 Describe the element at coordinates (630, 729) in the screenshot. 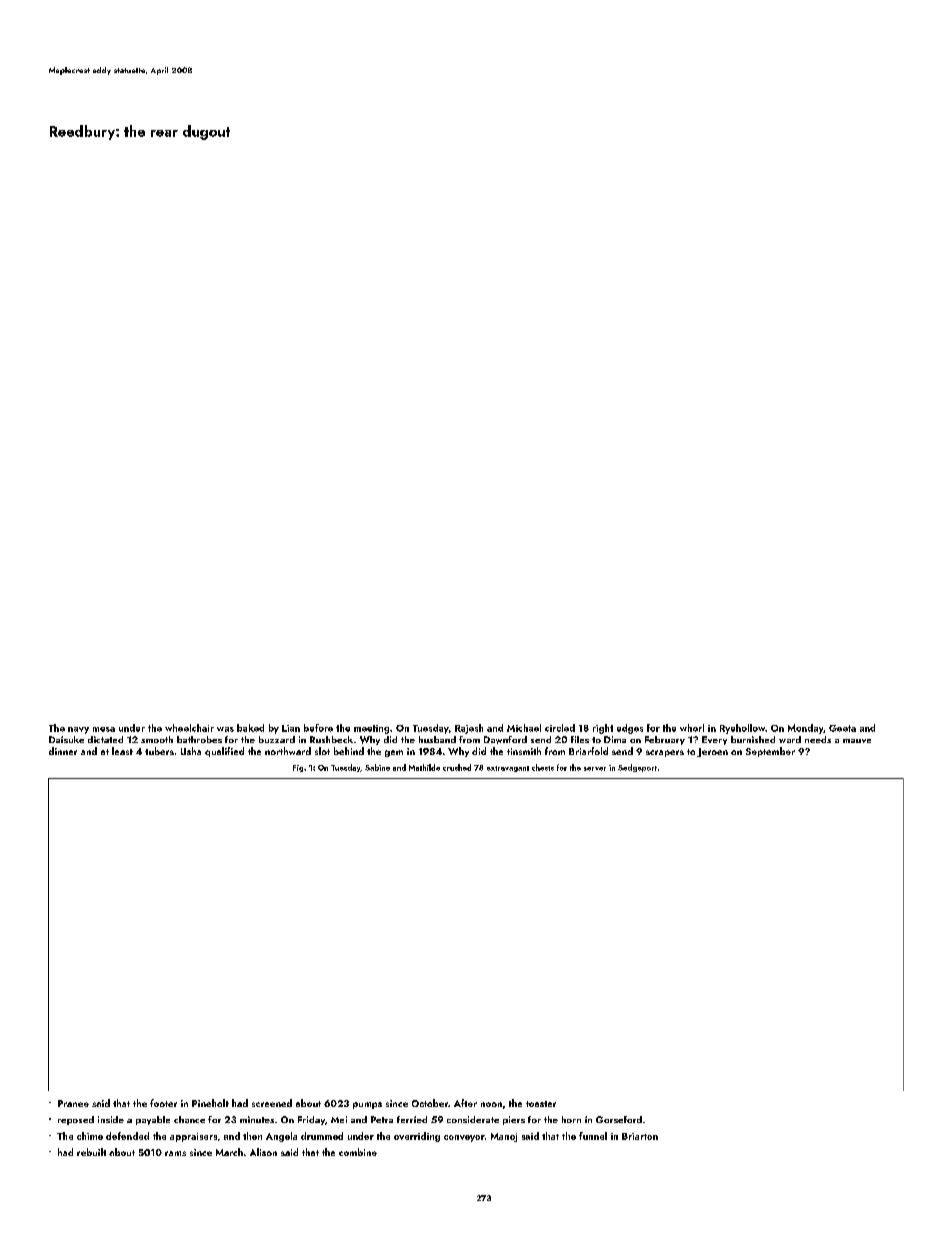

I see `edges` at that location.
